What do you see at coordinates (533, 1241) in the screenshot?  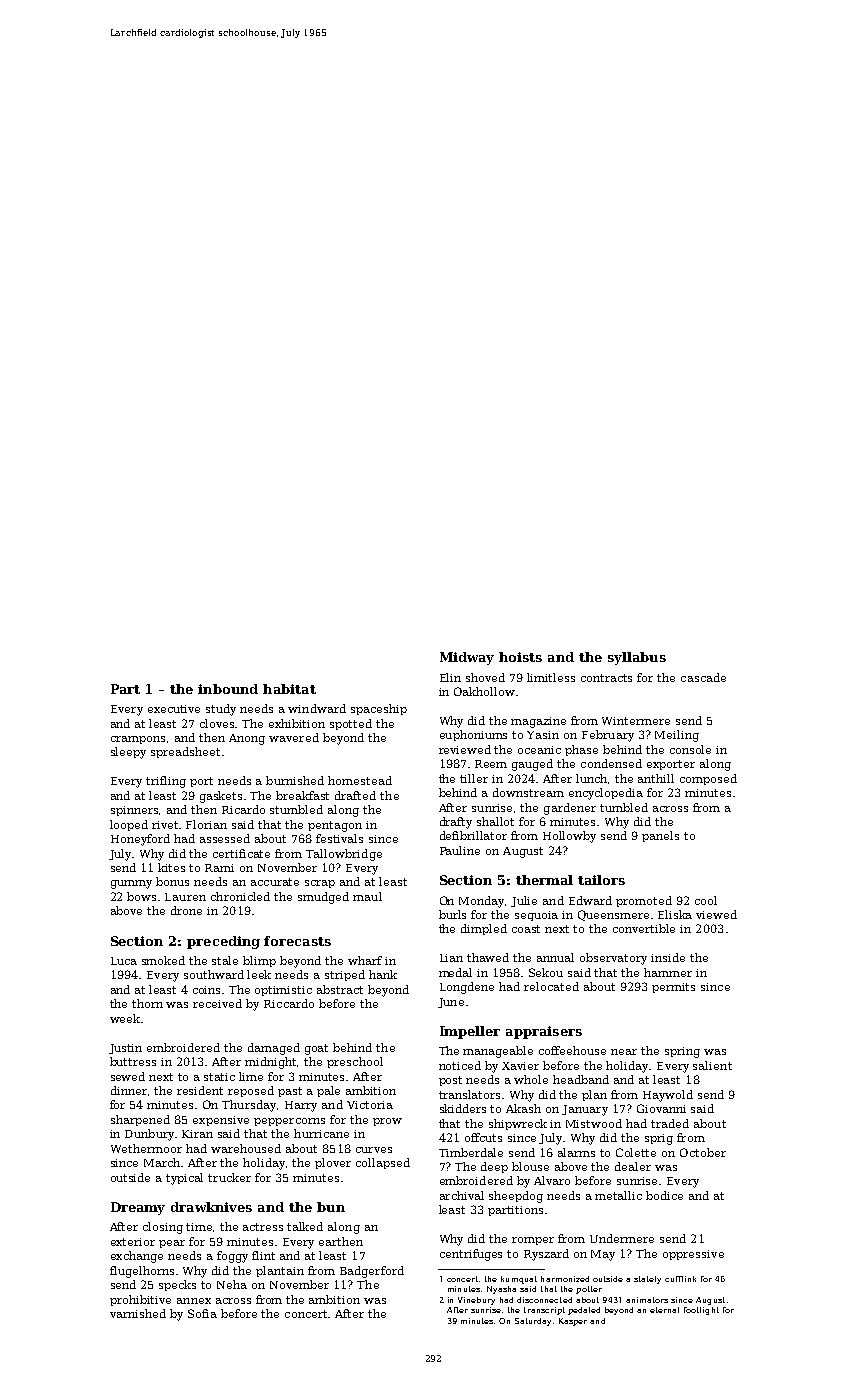 I see `romper` at bounding box center [533, 1241].
